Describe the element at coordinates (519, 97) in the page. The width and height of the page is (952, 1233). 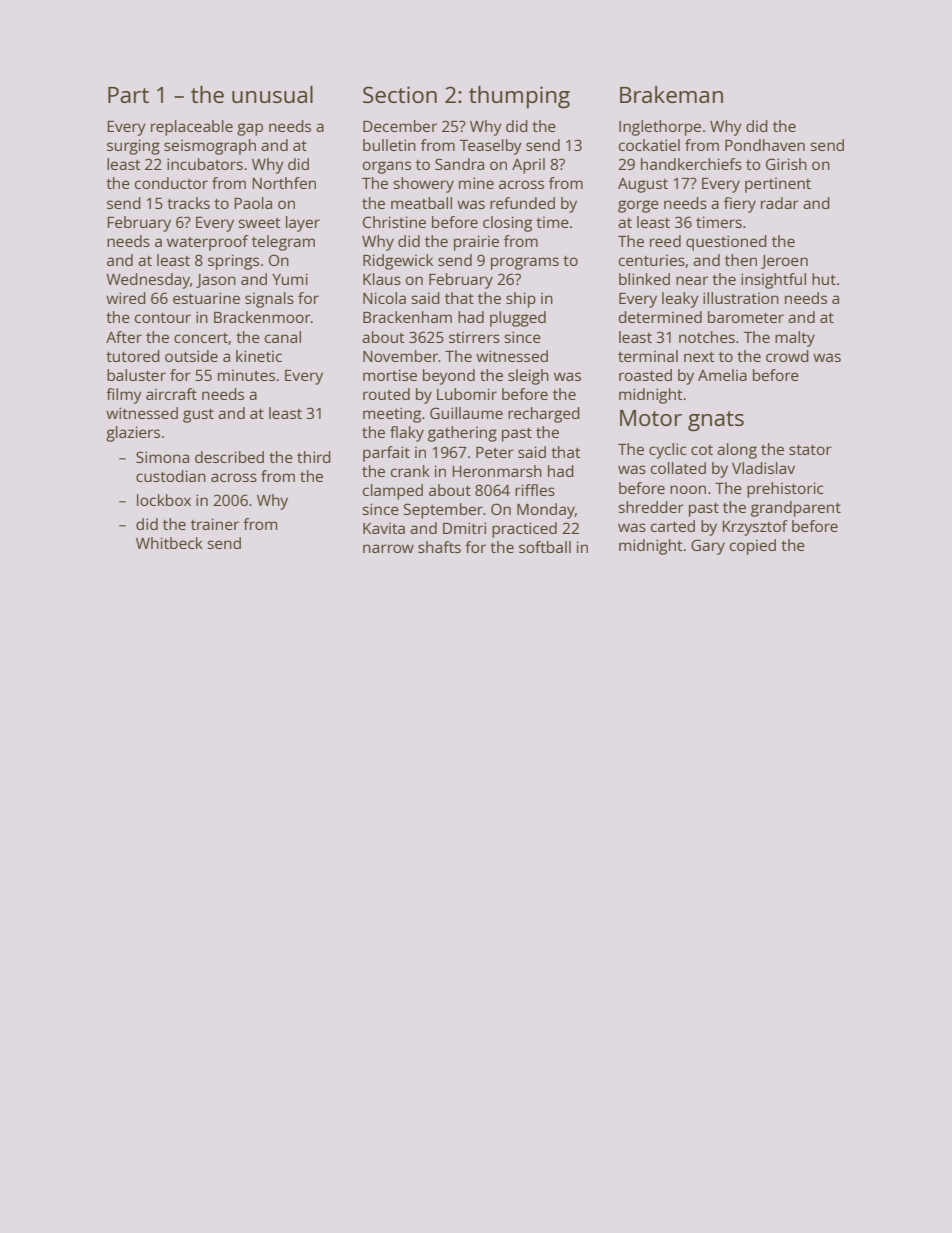
I see `thumping` at that location.
